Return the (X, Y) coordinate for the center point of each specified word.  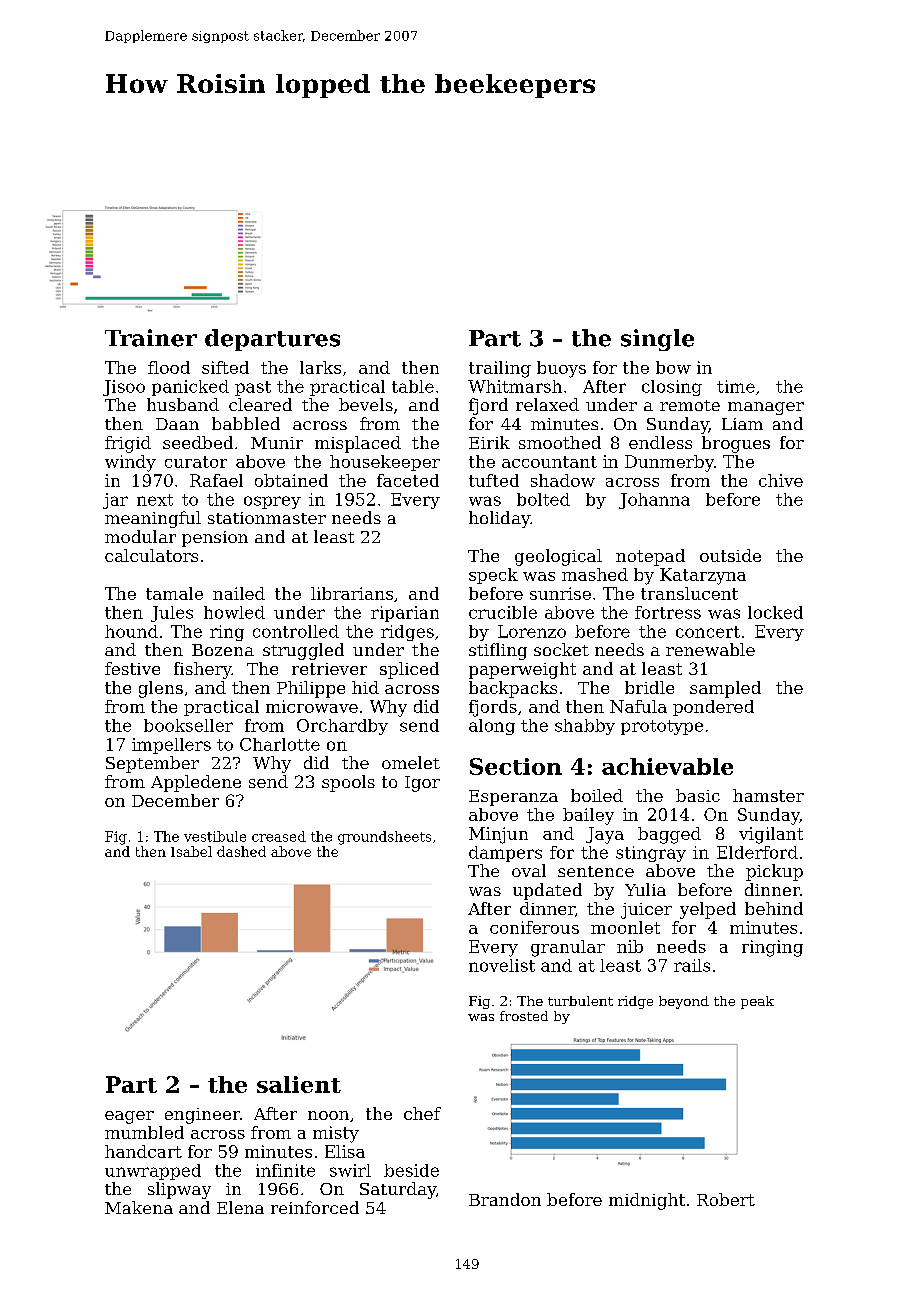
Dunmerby (669, 463)
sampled (725, 689)
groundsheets (384, 838)
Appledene (196, 783)
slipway (179, 1190)
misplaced (358, 444)
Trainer (151, 338)
